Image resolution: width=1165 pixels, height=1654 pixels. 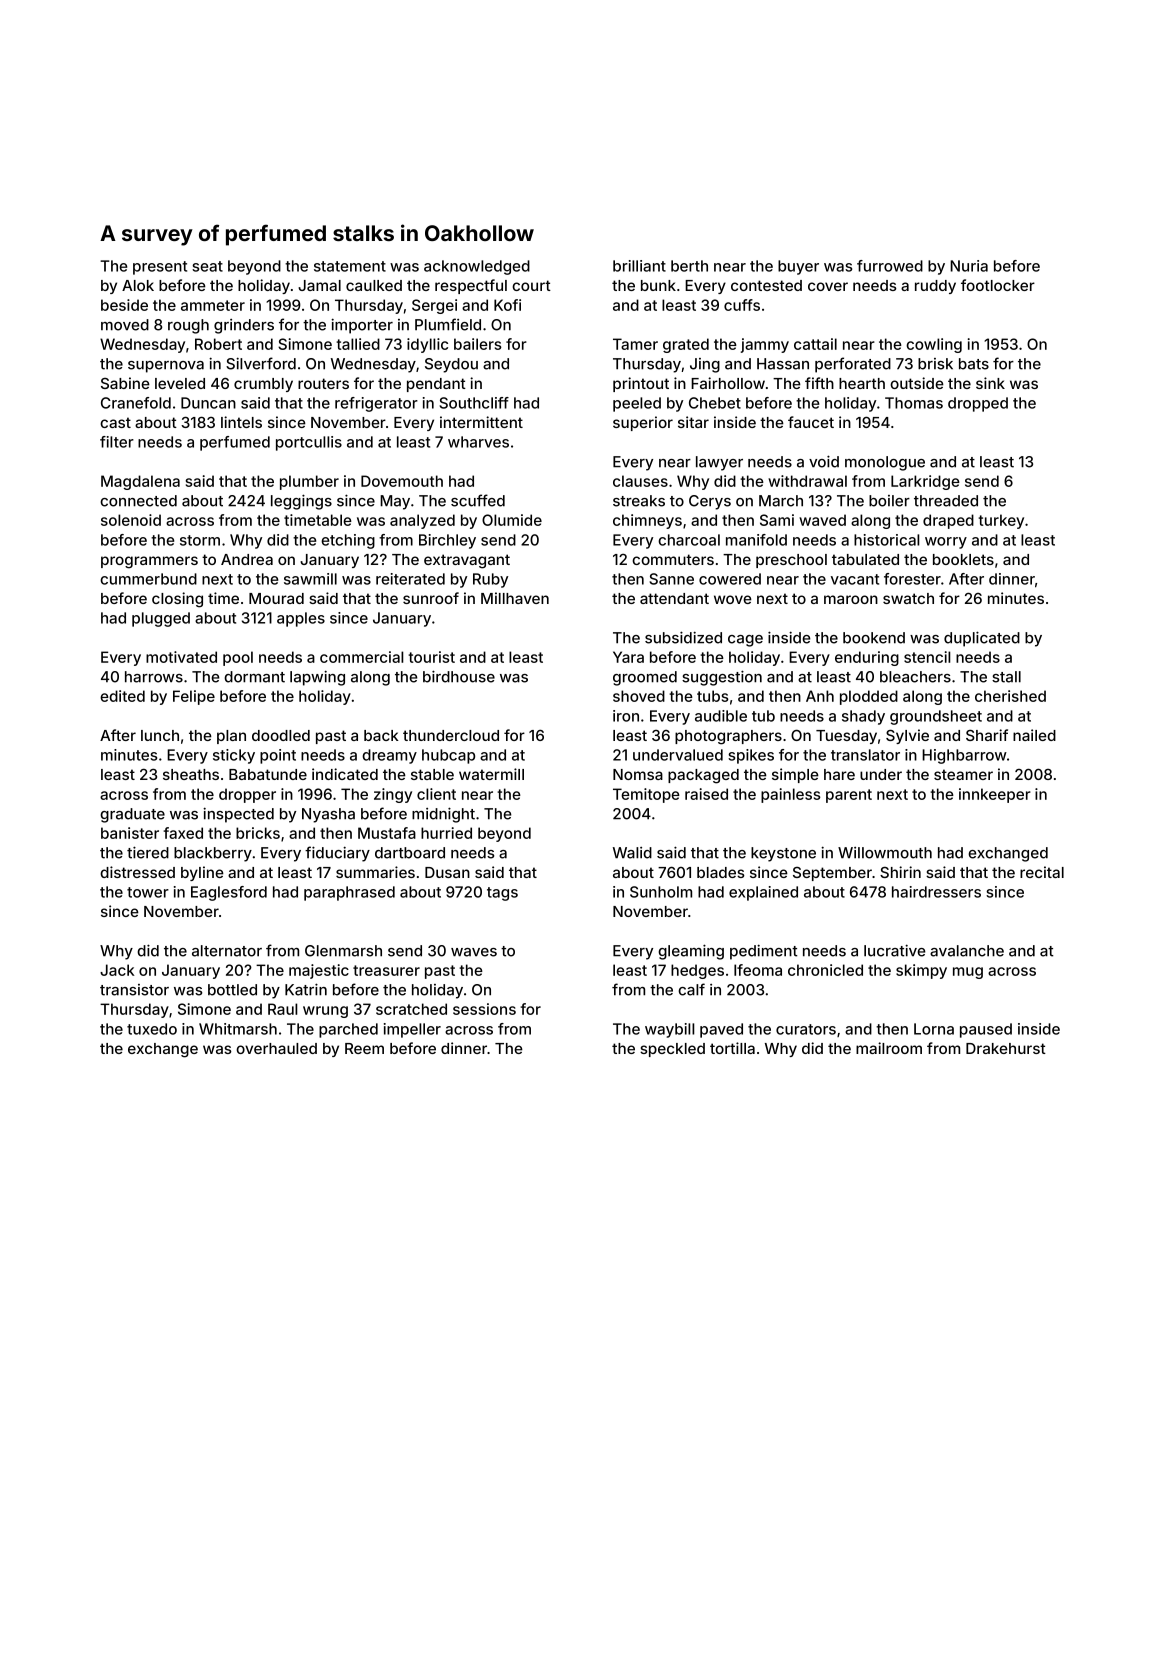 I want to click on stall, so click(x=1006, y=677).
